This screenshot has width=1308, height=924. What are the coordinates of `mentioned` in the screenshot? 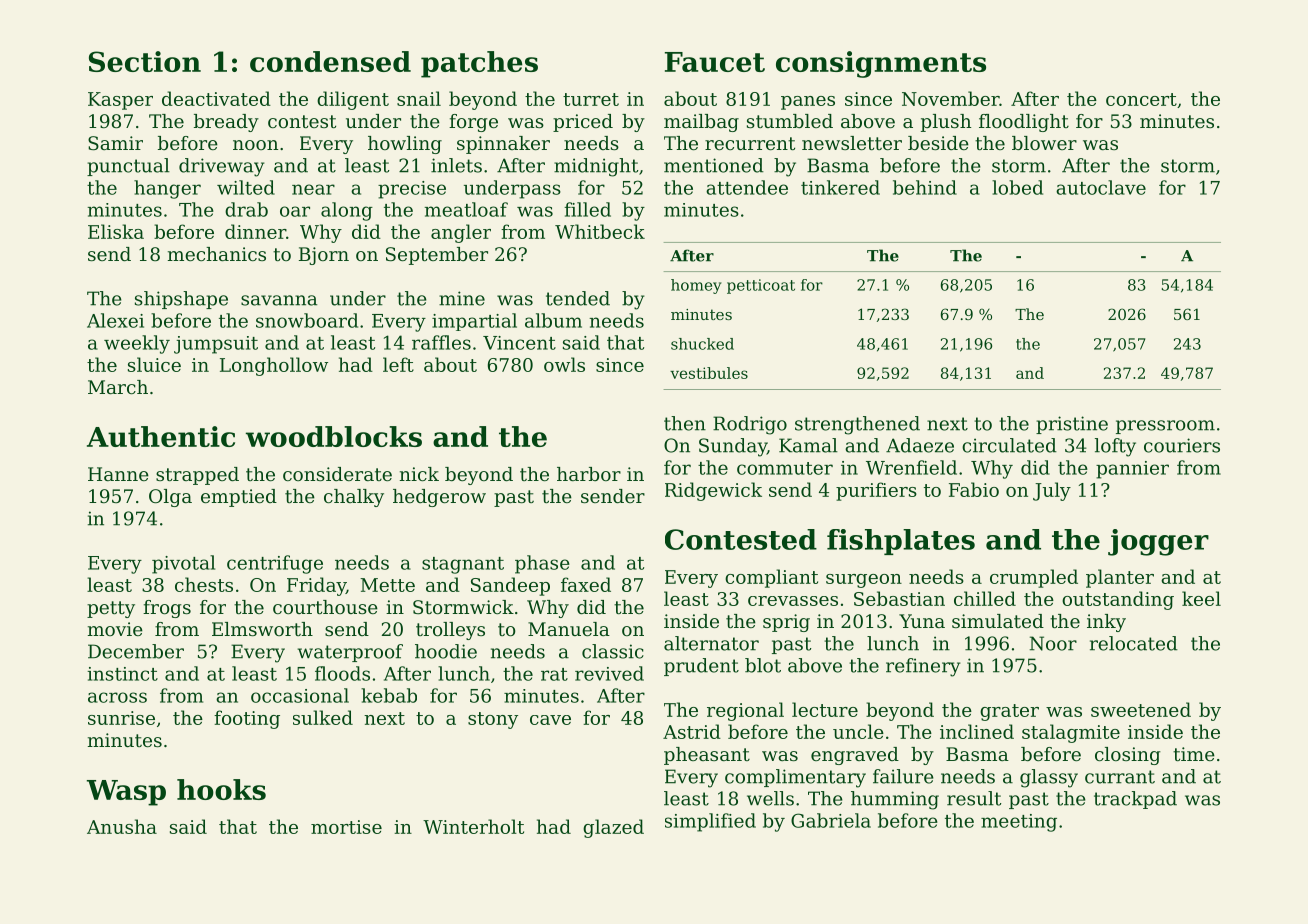 It's located at (714, 165).
